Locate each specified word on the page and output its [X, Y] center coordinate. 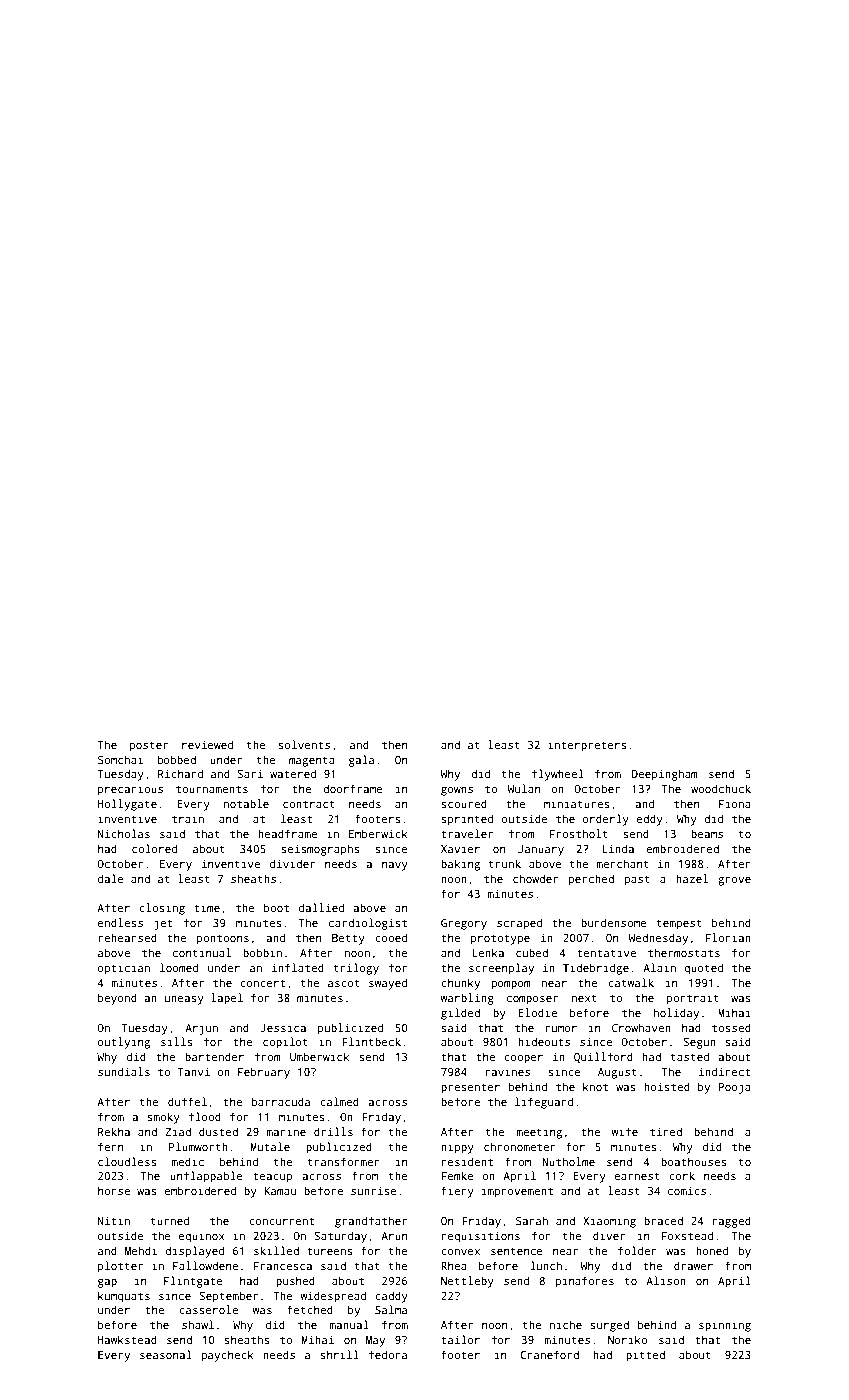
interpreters [587, 746]
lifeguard [544, 1103]
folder [637, 1250]
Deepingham [665, 775]
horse [114, 1190]
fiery [457, 1192]
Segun [699, 1043]
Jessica [283, 1027]
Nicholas [124, 833]
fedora [388, 1354]
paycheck [228, 1356]
